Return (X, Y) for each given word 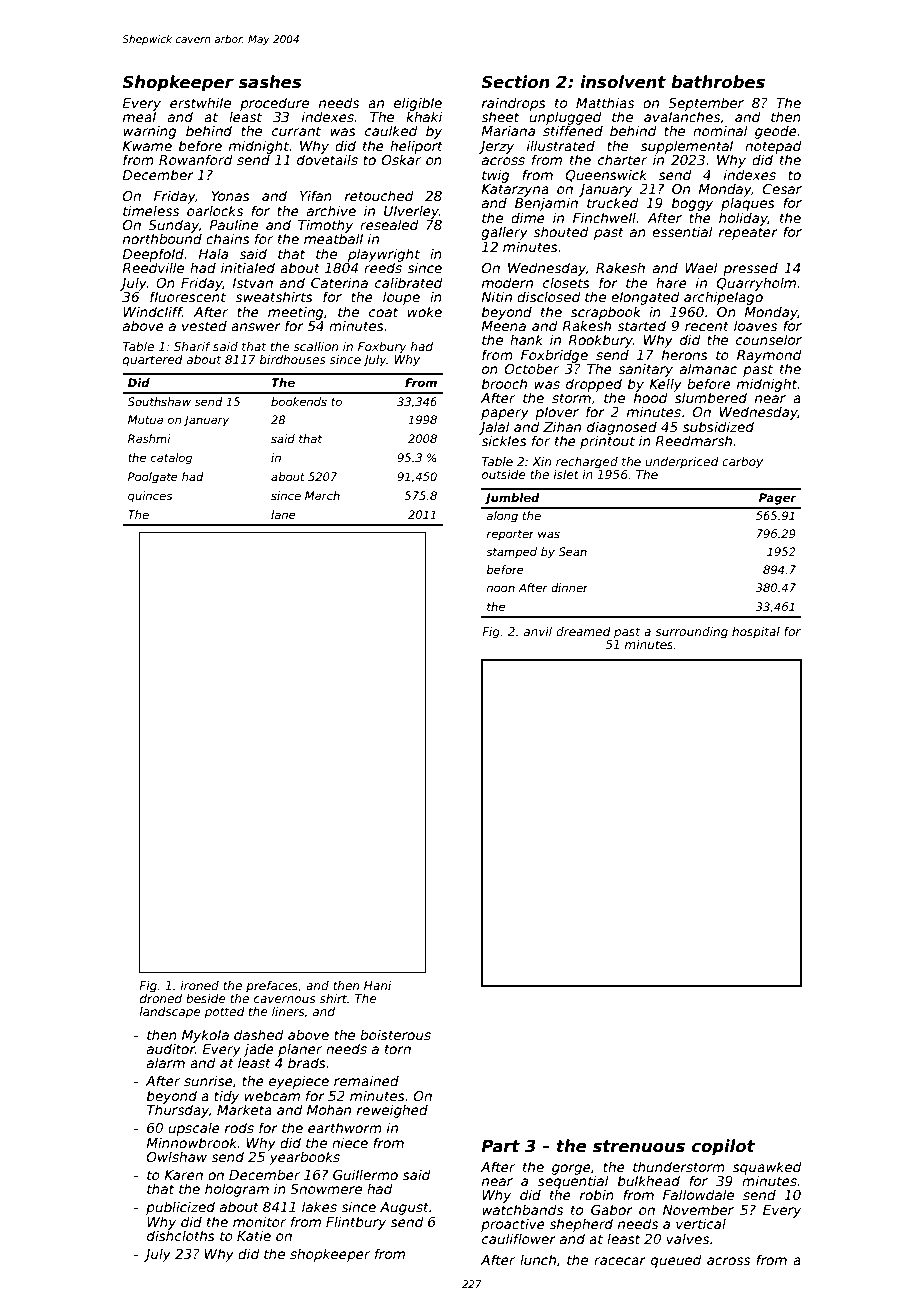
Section (515, 82)
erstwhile (200, 102)
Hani (377, 985)
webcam (272, 1095)
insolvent (623, 82)
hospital (756, 633)
